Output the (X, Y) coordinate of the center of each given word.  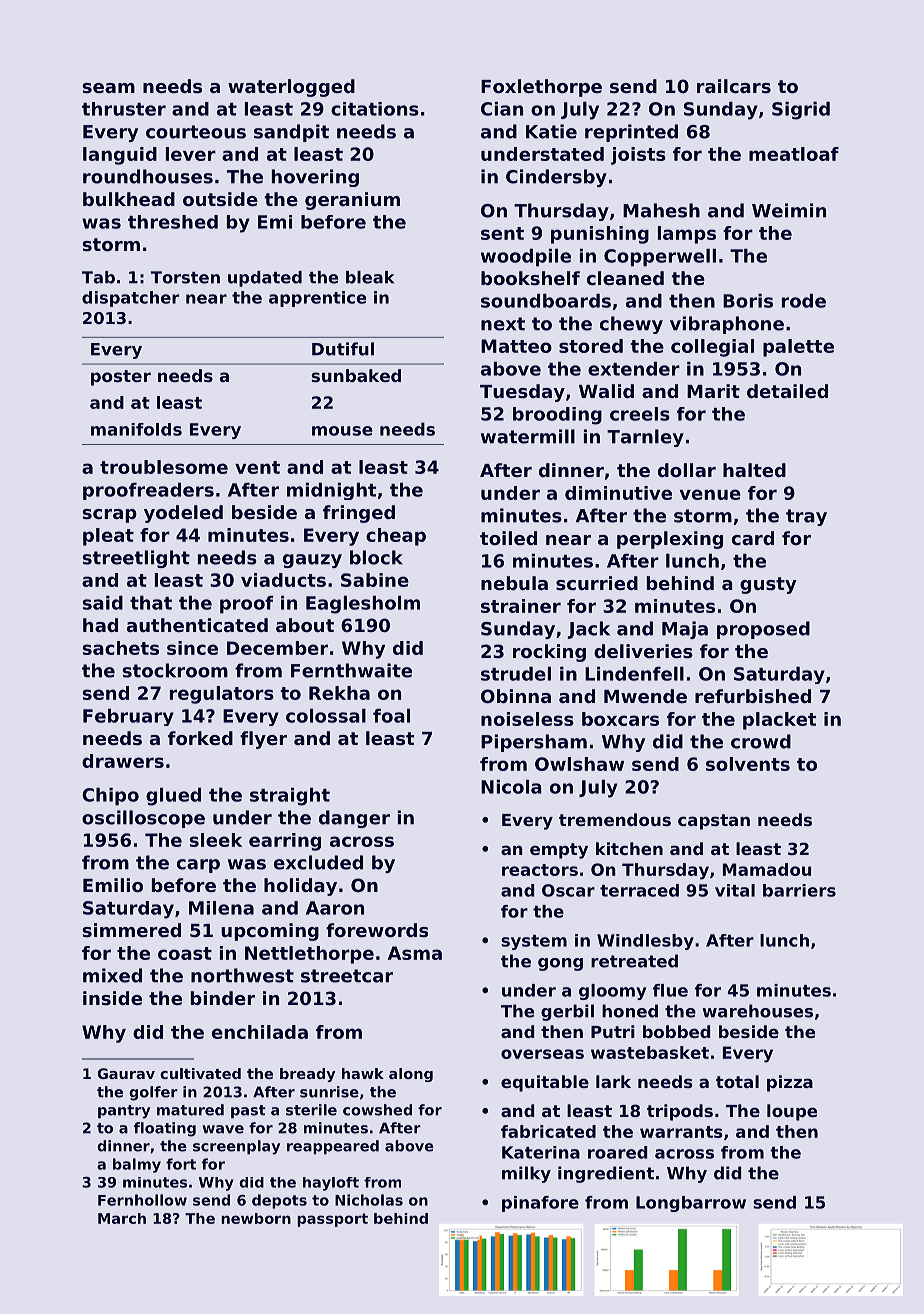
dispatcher (130, 299)
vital (735, 890)
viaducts (283, 580)
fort (181, 1164)
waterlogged (291, 88)
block (376, 557)
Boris (748, 301)
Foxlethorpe (541, 88)
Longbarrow (691, 1204)
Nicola (511, 787)
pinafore (540, 1204)
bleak (370, 277)
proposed (763, 630)
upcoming (270, 932)
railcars (734, 86)
